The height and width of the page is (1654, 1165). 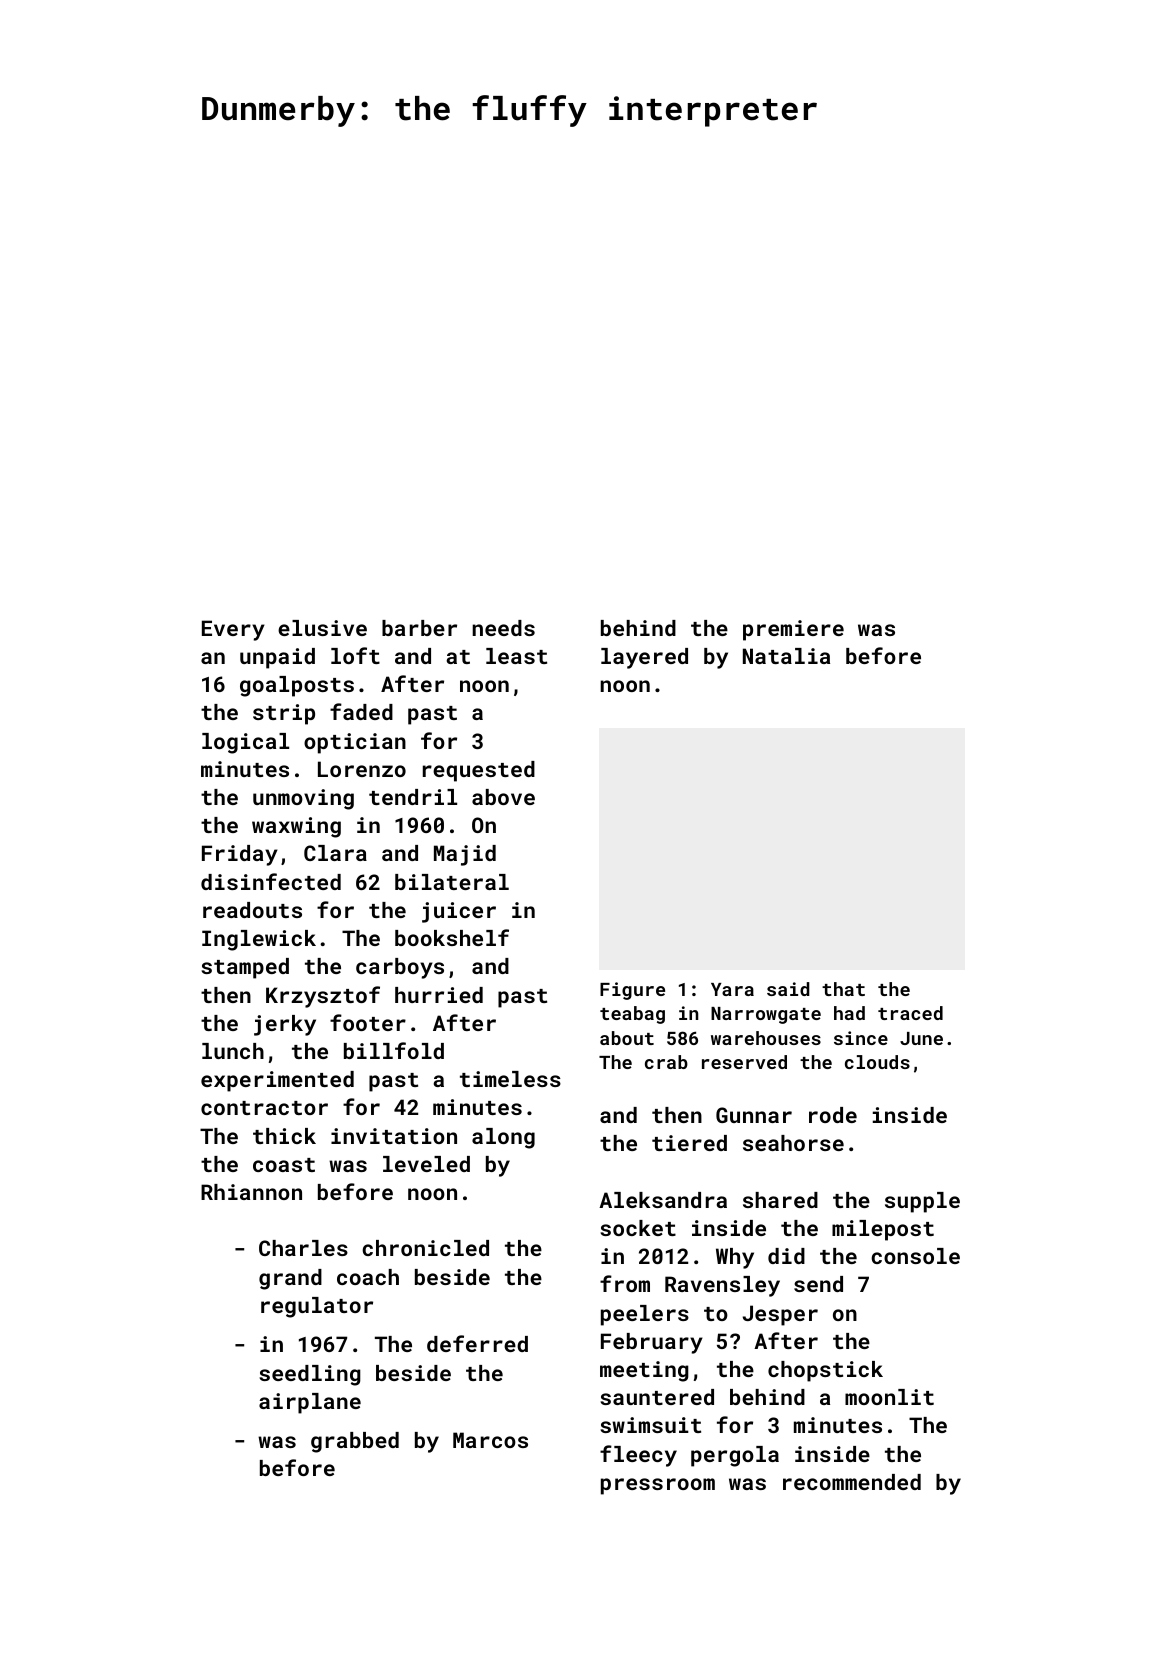 I want to click on console, so click(x=915, y=1256).
